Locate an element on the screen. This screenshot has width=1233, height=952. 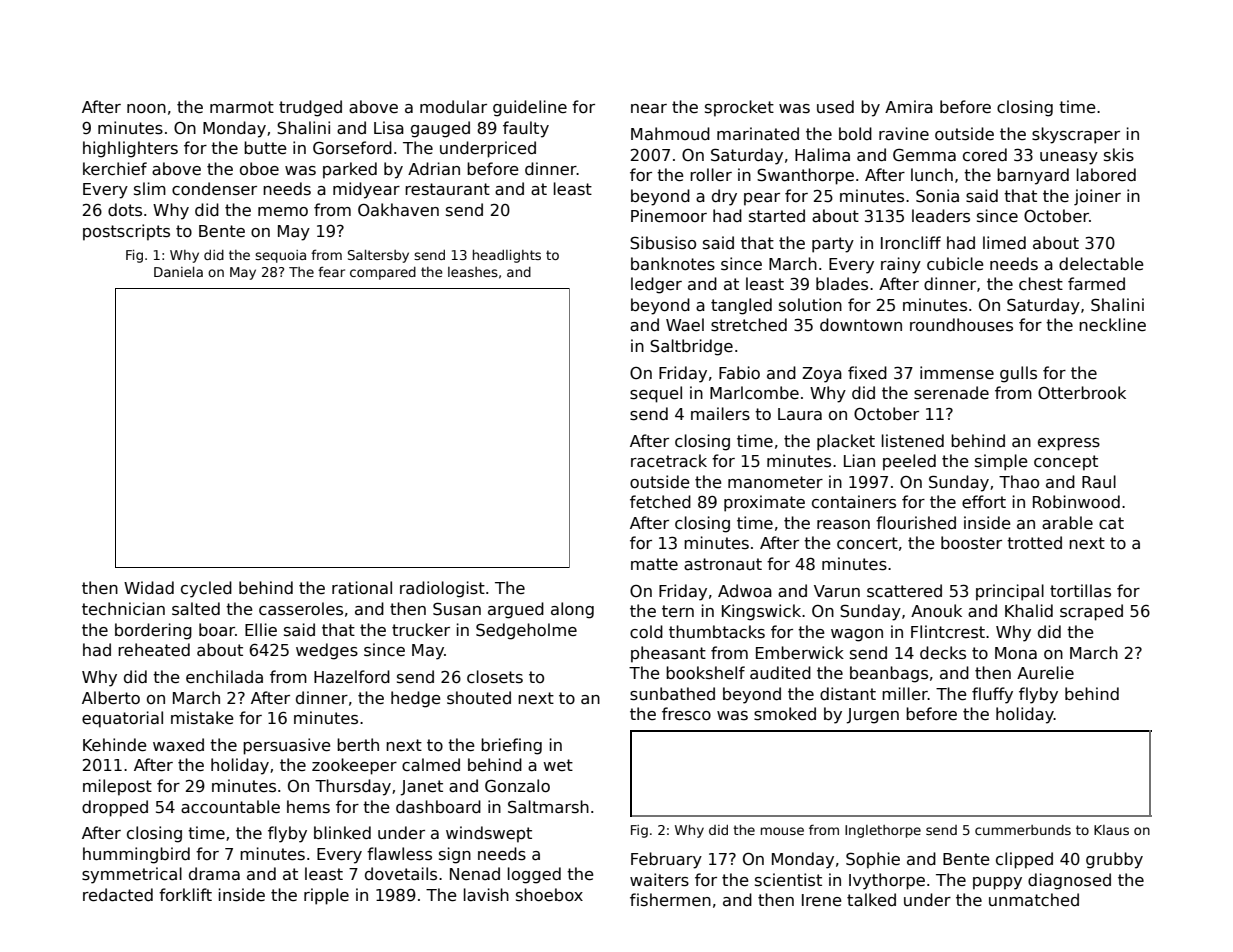
rational is located at coordinates (362, 588).
